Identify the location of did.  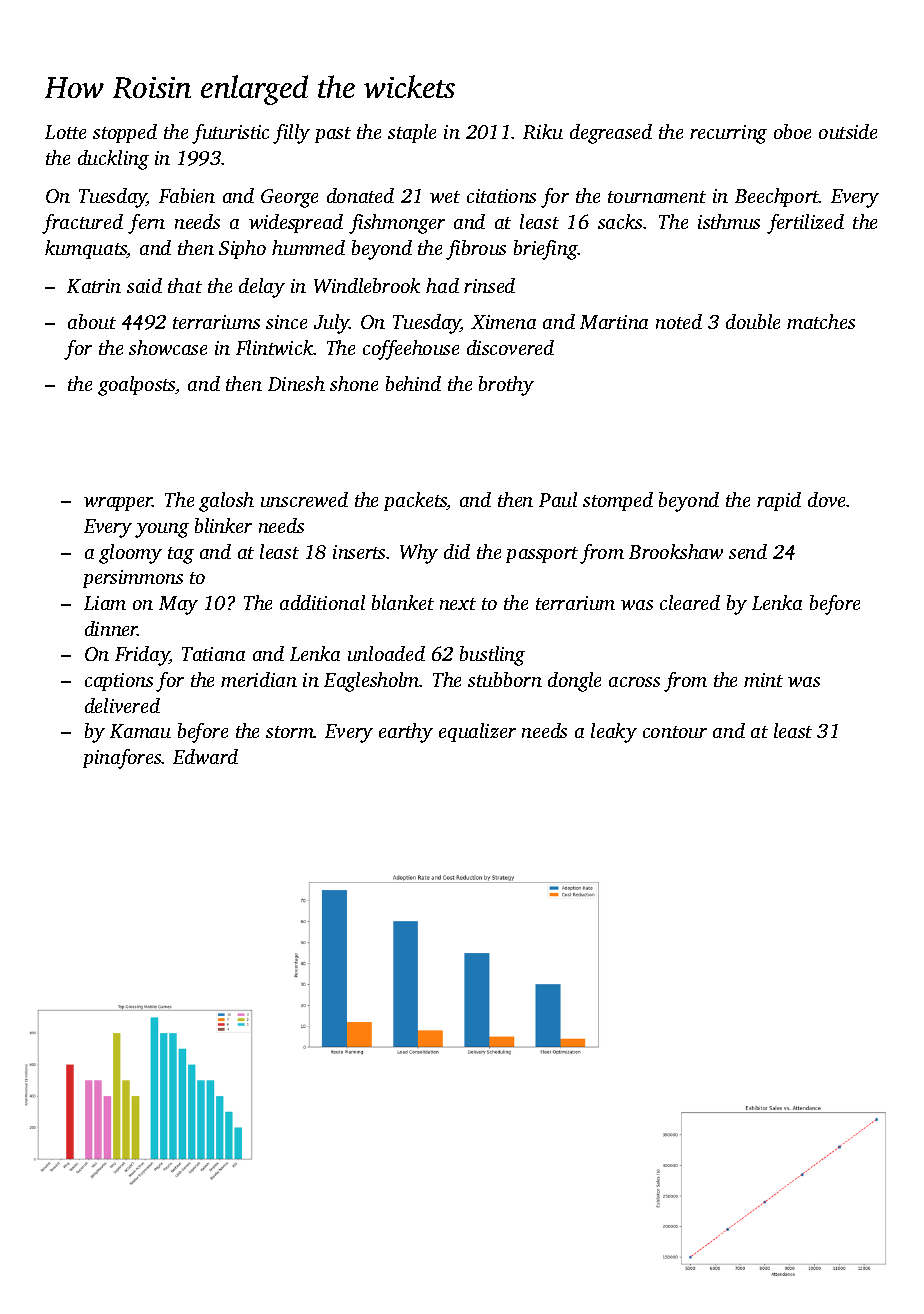
(457, 551).
